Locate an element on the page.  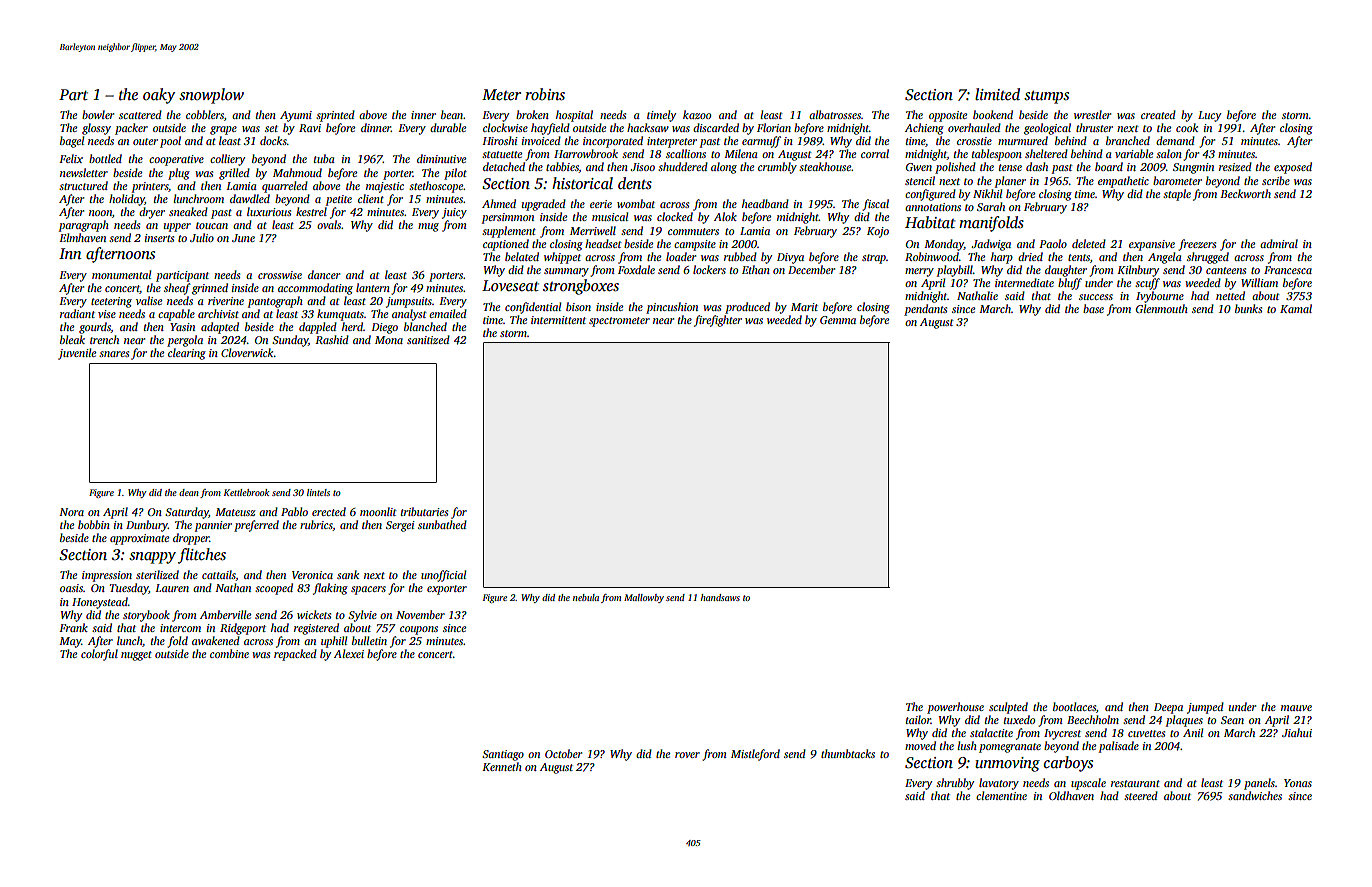
Glenmouth is located at coordinates (1162, 308).
